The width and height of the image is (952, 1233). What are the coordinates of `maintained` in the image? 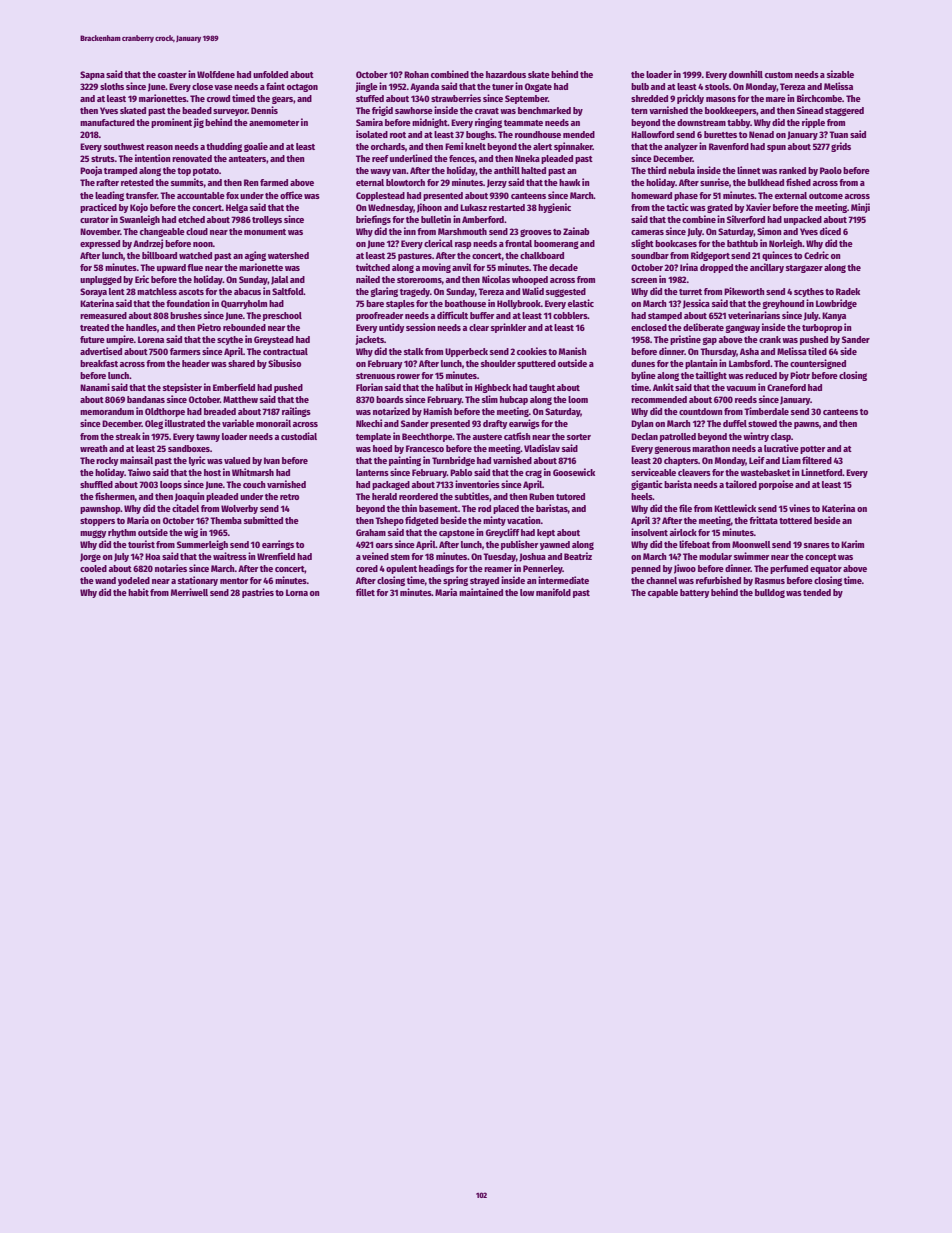 It's located at (481, 592).
